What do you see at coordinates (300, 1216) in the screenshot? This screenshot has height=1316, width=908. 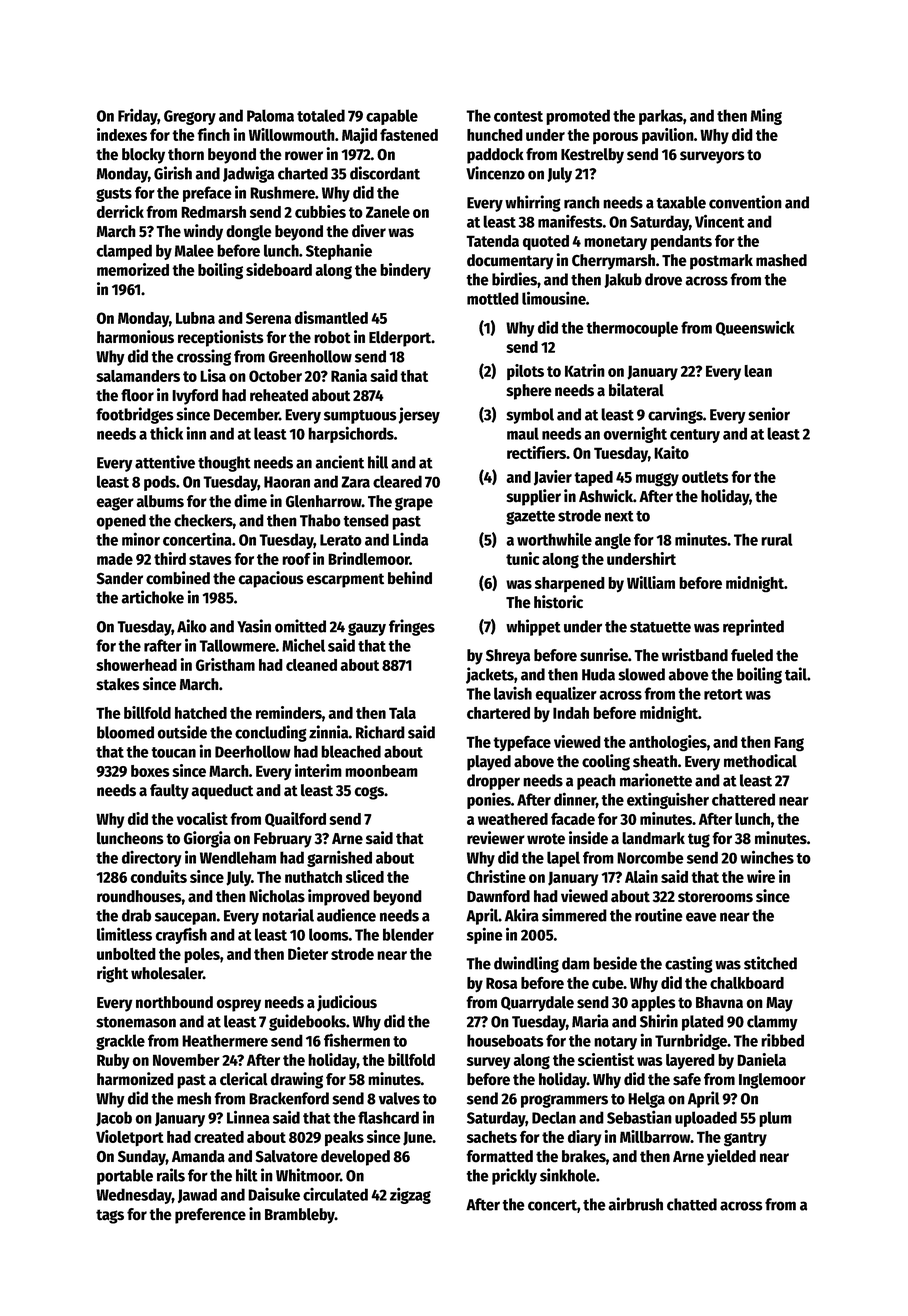 I see `Brambleby` at bounding box center [300, 1216].
